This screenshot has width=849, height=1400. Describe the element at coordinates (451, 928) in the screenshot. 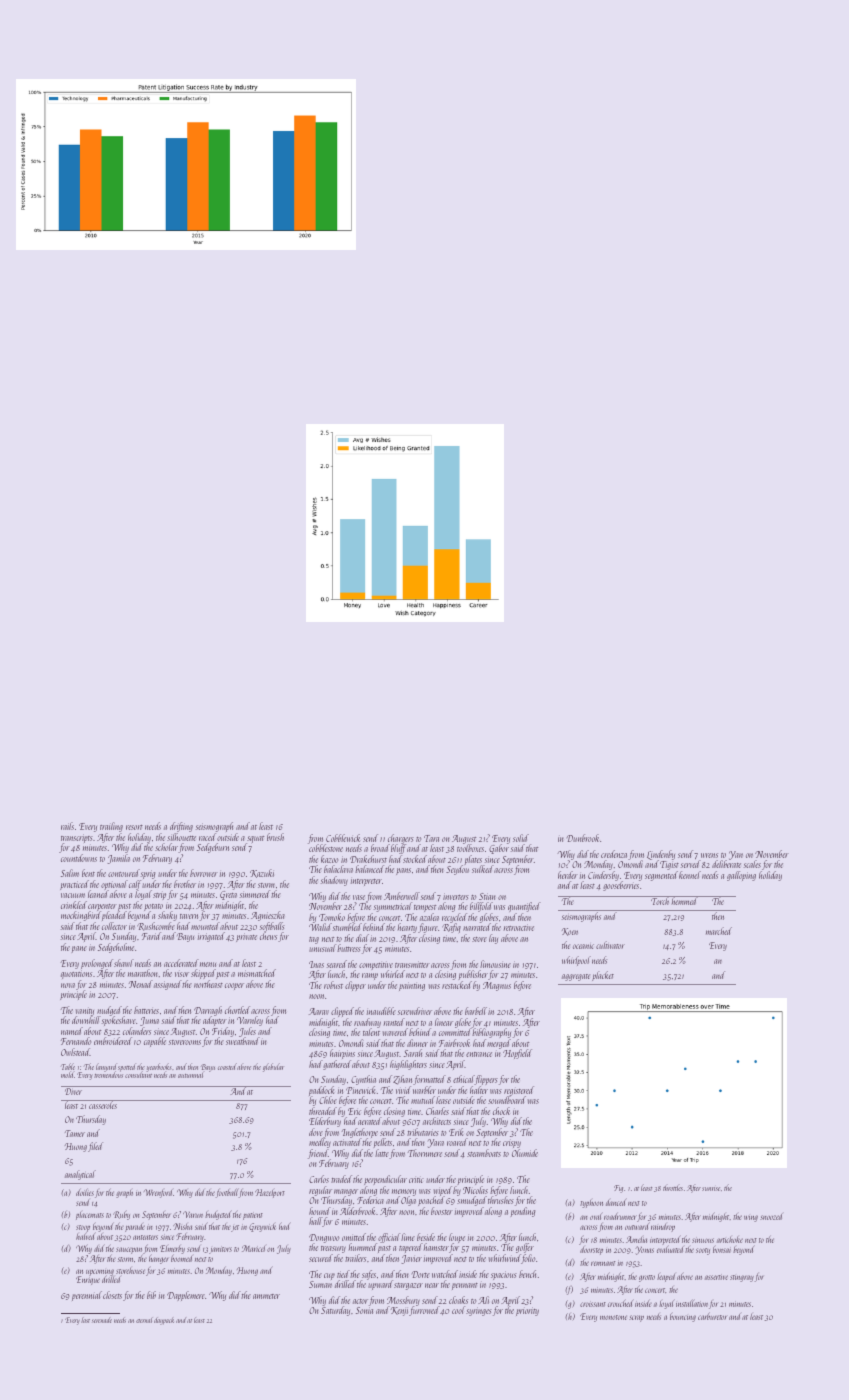

I see `Rafiq` at that location.
